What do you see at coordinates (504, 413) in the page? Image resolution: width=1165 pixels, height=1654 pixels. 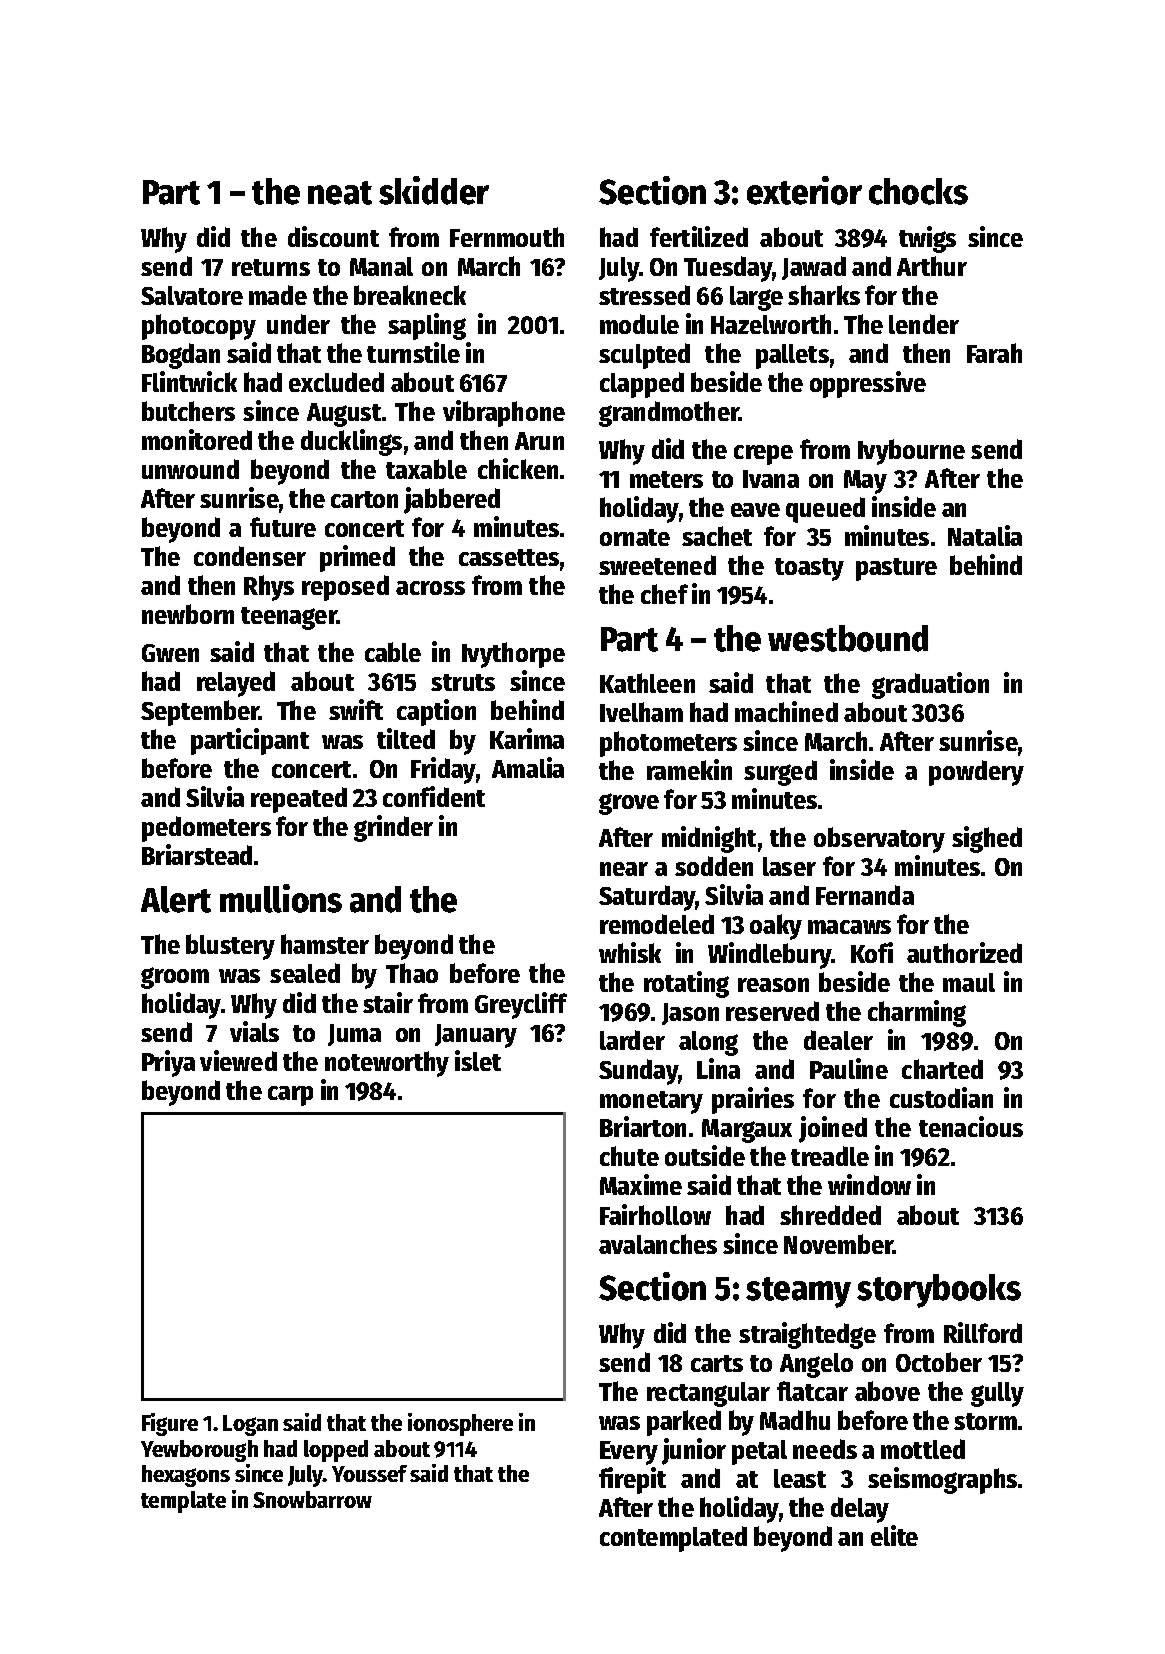 I see `vibraphone` at bounding box center [504, 413].
